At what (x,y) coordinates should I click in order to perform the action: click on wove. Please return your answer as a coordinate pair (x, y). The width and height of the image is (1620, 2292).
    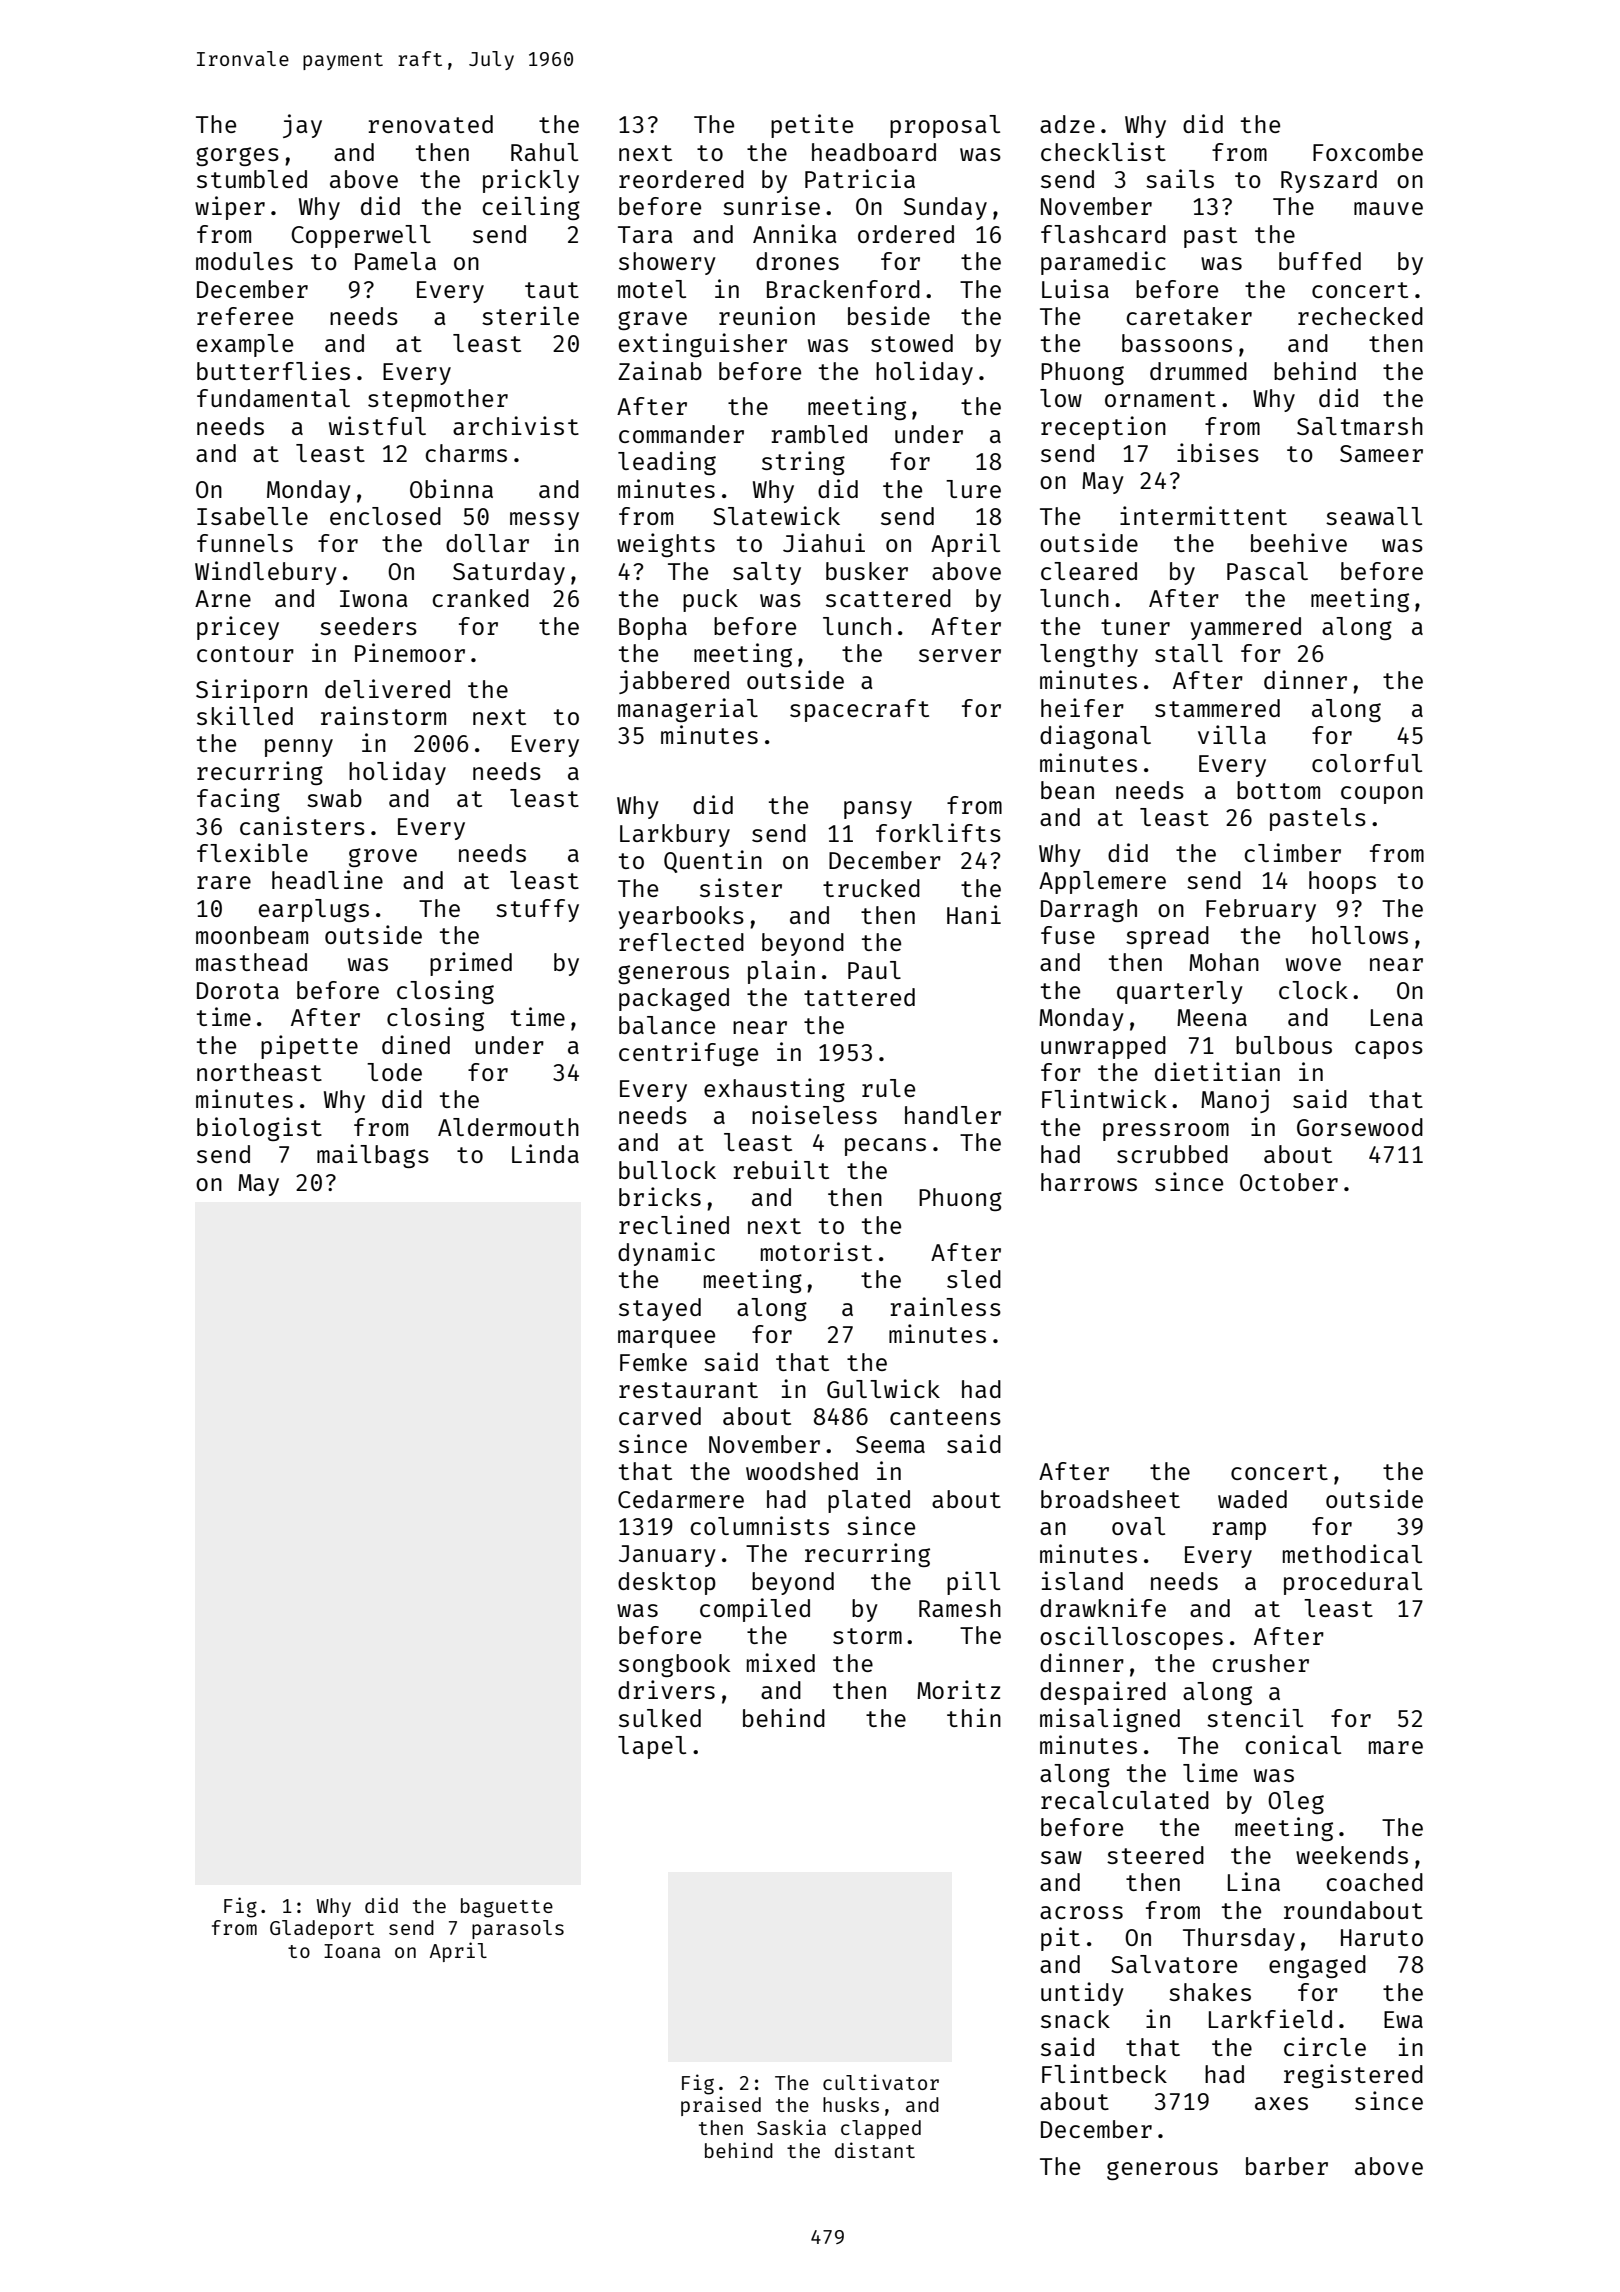
    Looking at the image, I should click on (1313, 964).
